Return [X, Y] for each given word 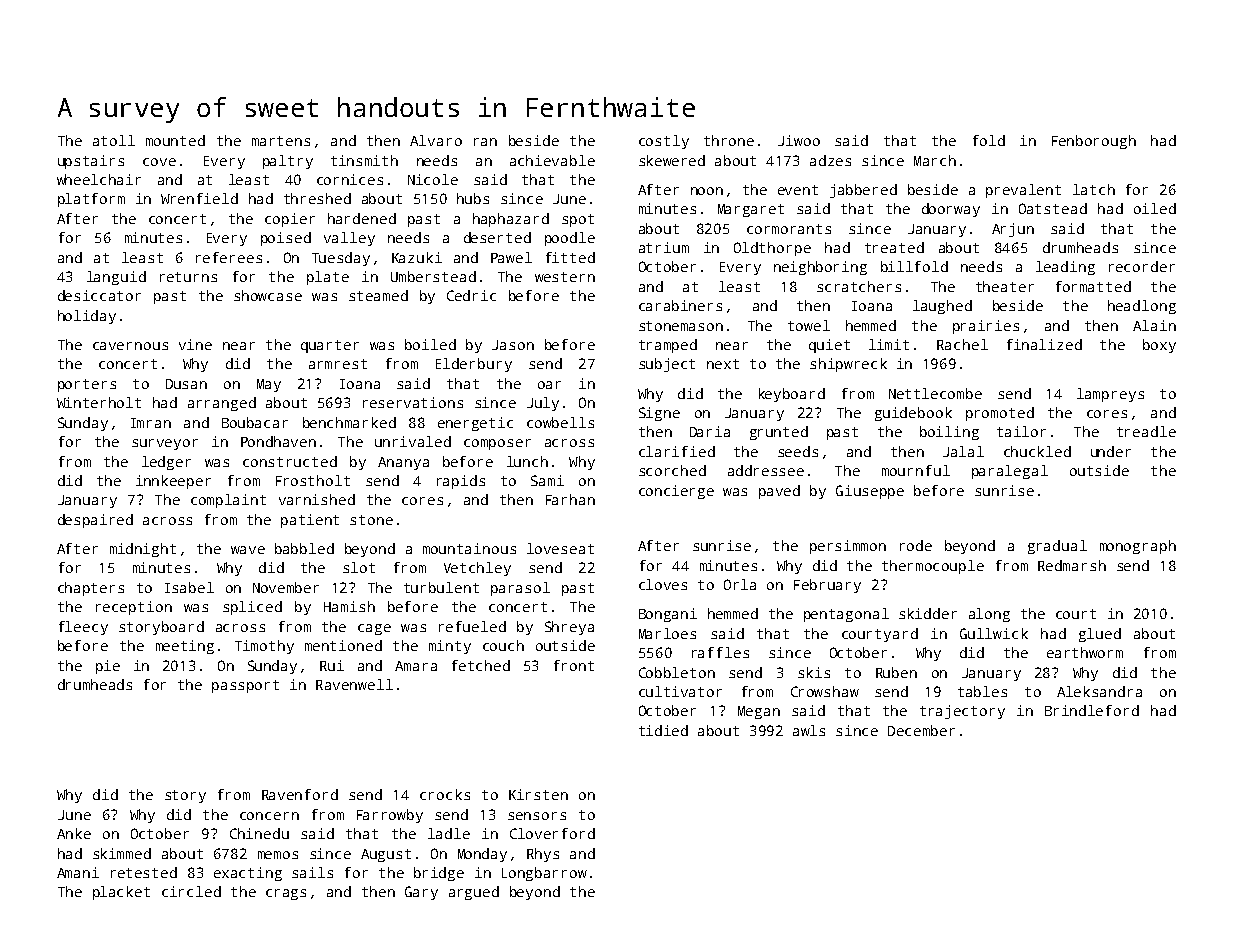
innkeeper [173, 482]
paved [779, 492]
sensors [537, 816]
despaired [95, 521]
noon [707, 191]
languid [116, 278]
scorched [672, 470]
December [921, 730]
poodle [570, 239]
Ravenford [300, 794]
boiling [949, 433]
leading [1065, 268]
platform [91, 200]
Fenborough [1094, 142]
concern [269, 816]
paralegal [1010, 472]
